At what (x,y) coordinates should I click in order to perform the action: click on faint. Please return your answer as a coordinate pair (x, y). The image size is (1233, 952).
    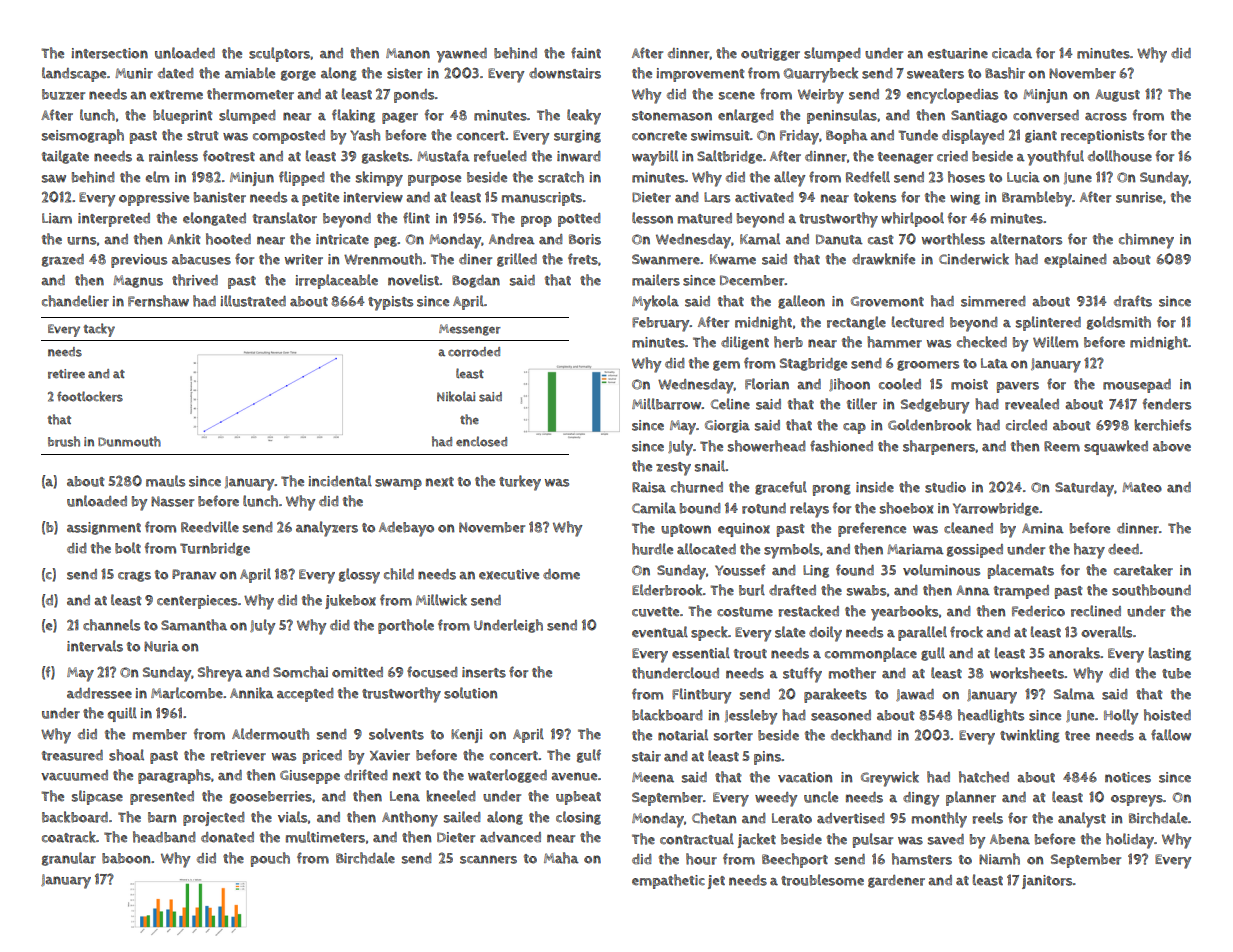
    Looking at the image, I should click on (586, 53).
